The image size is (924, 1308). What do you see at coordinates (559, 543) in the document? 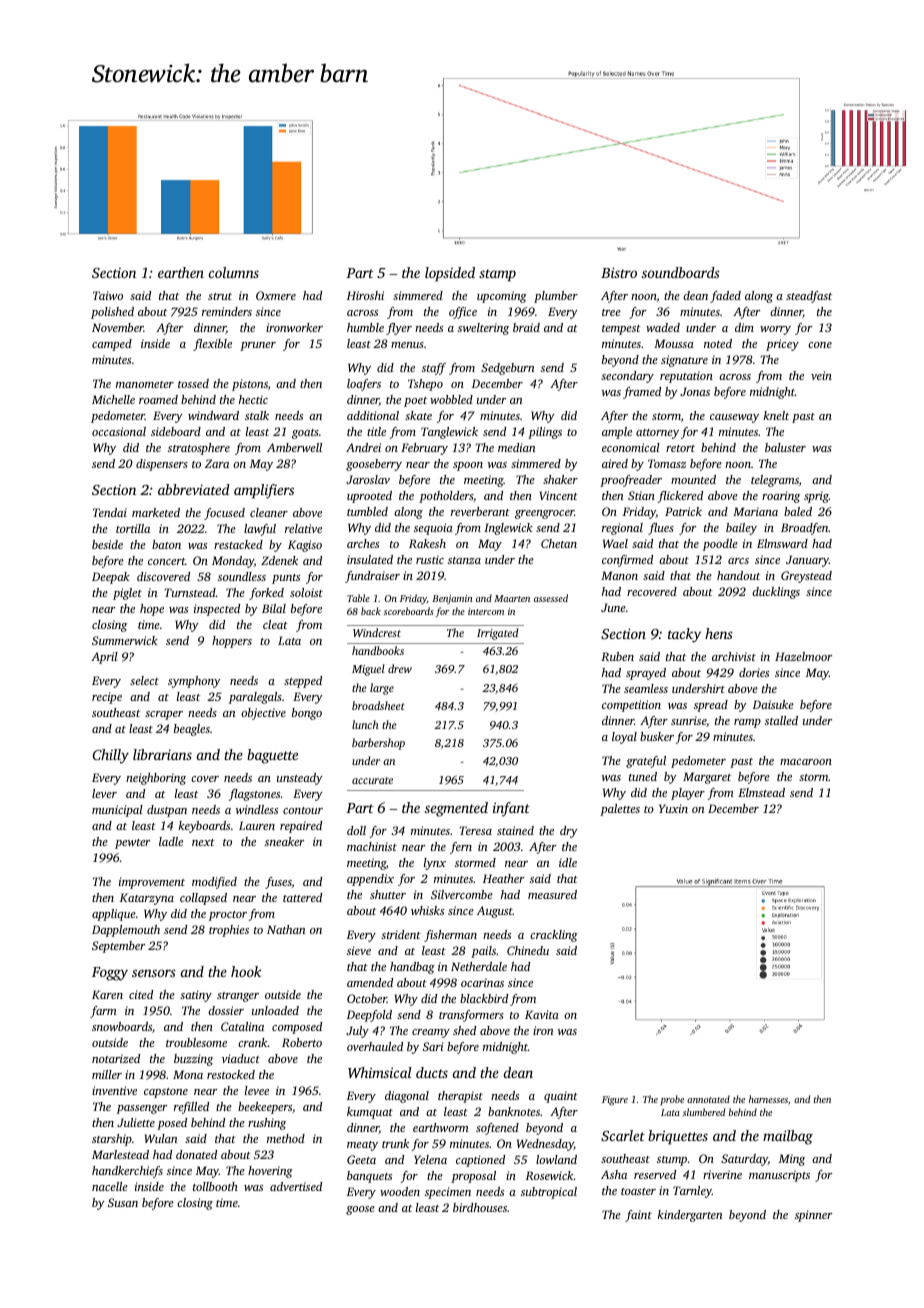
I see `Chetan` at bounding box center [559, 543].
